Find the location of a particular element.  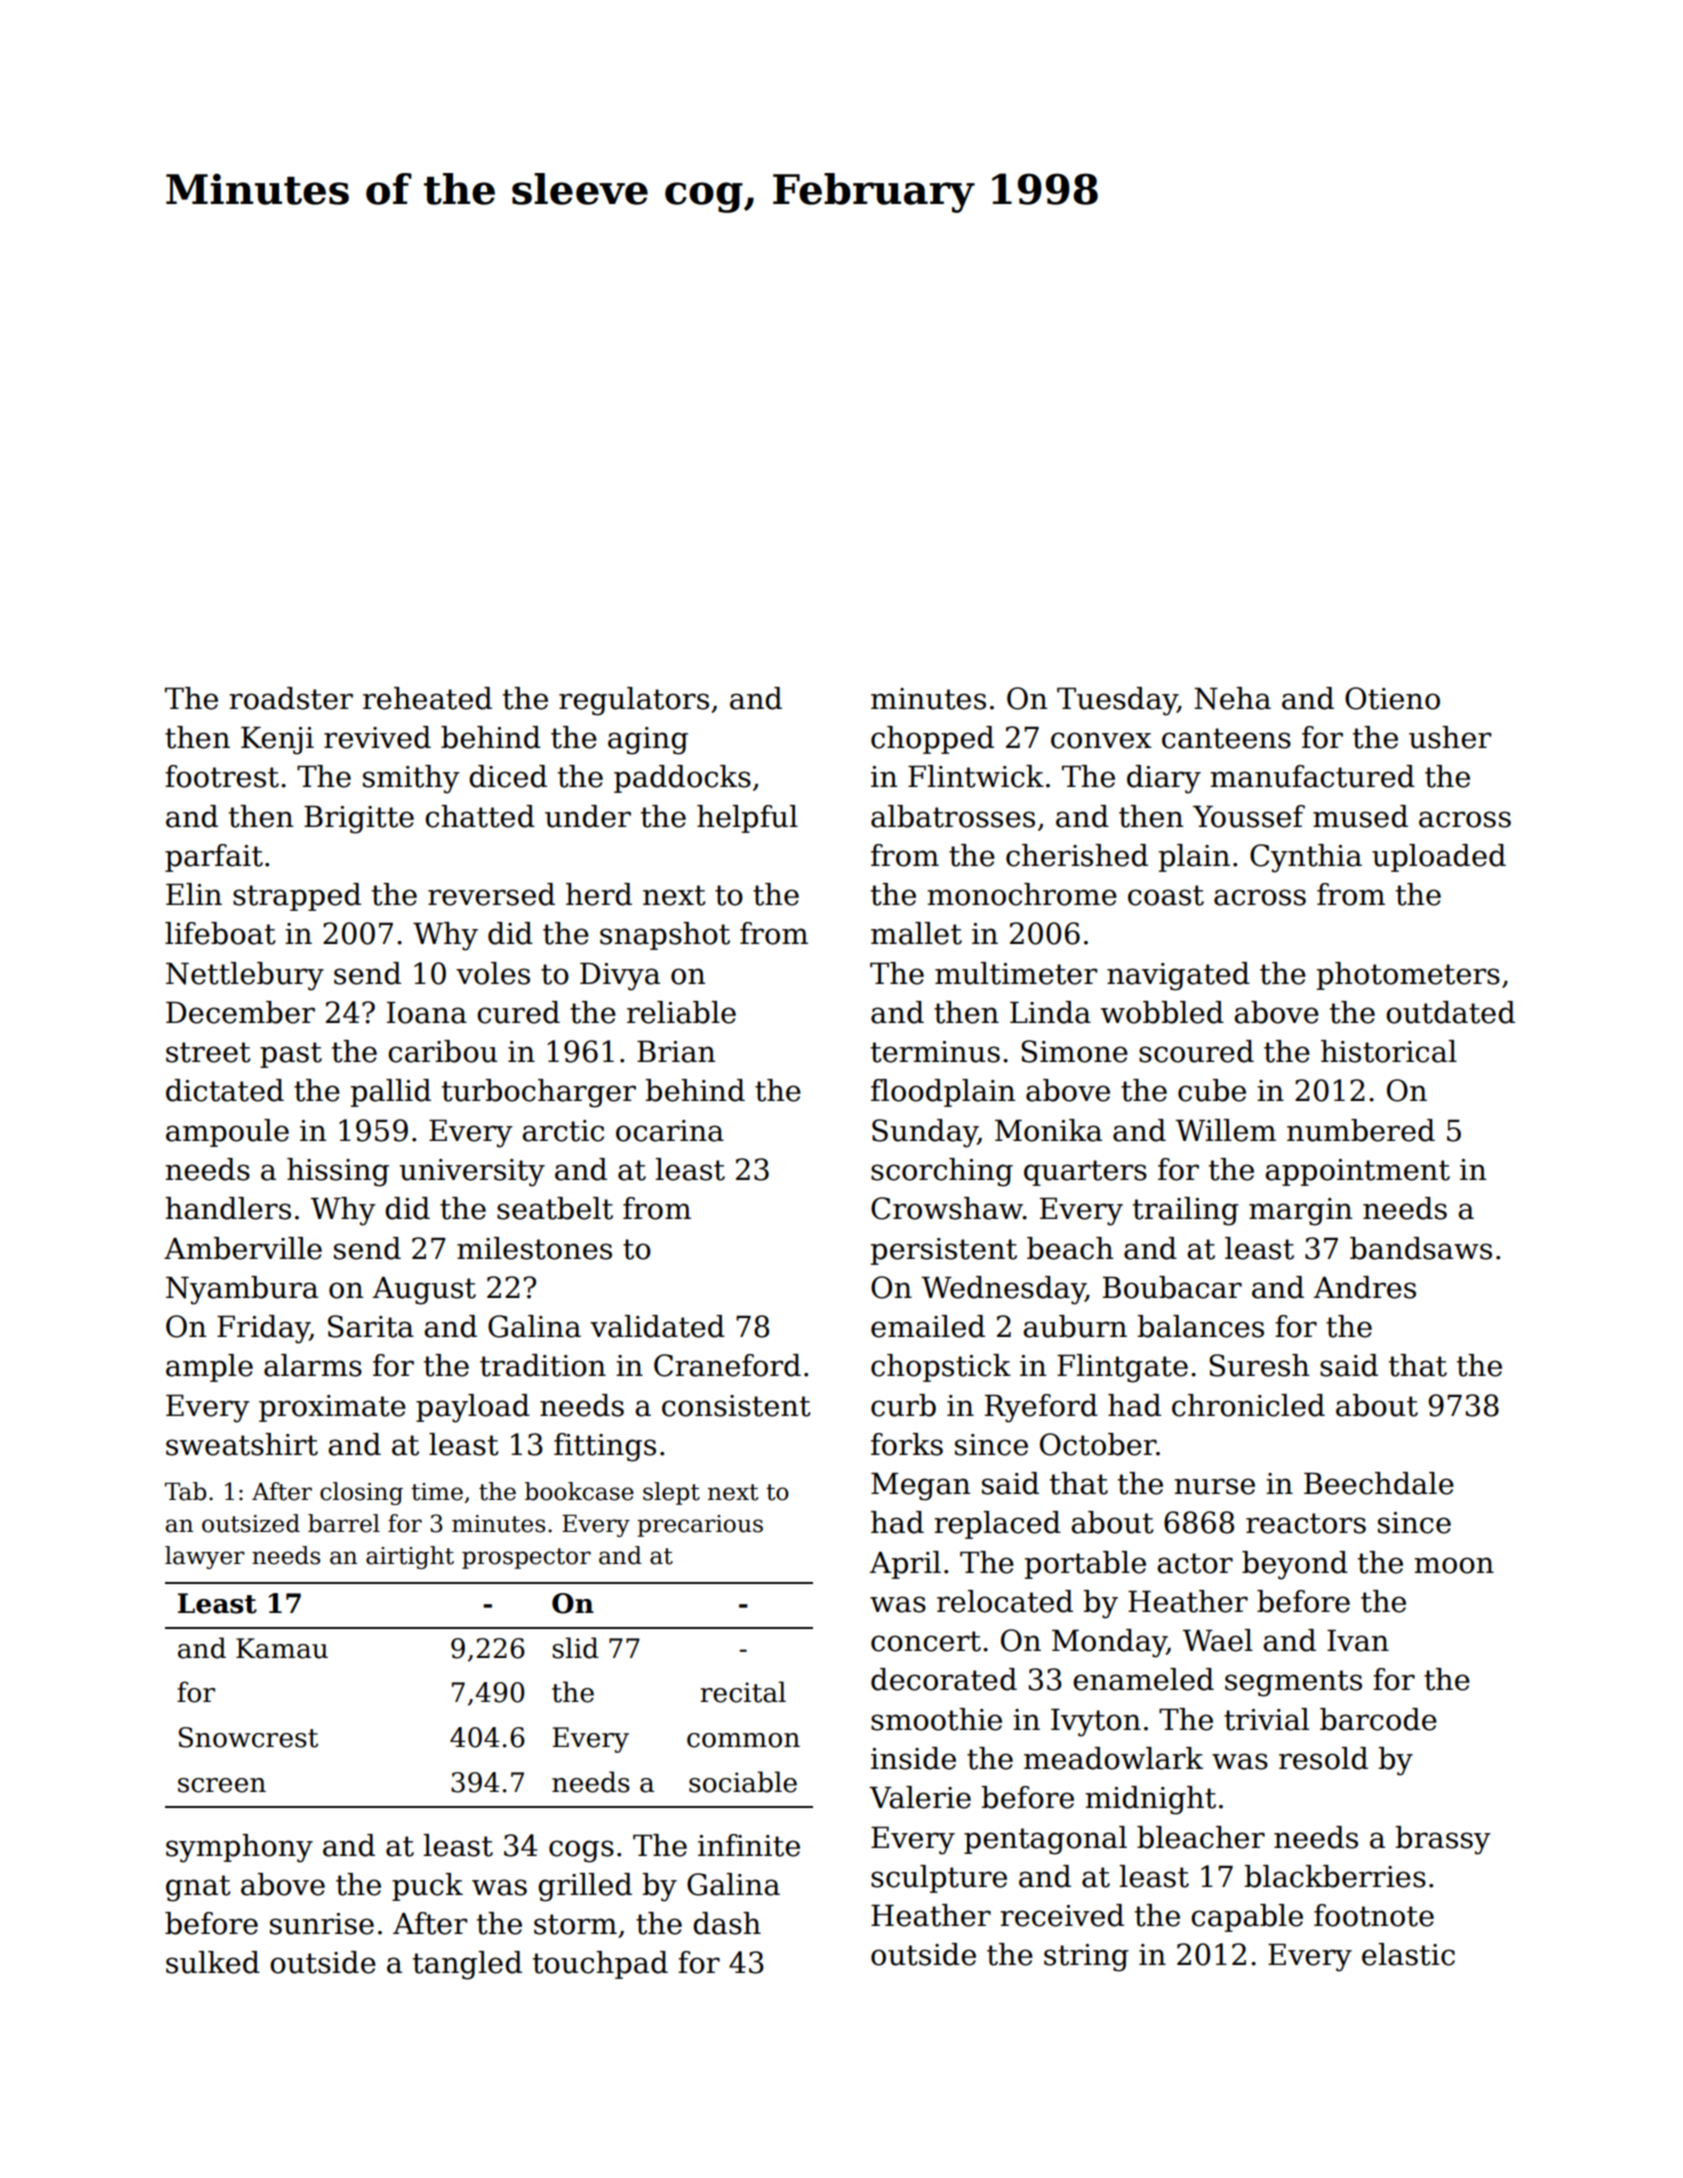

Neha is located at coordinates (1232, 698).
